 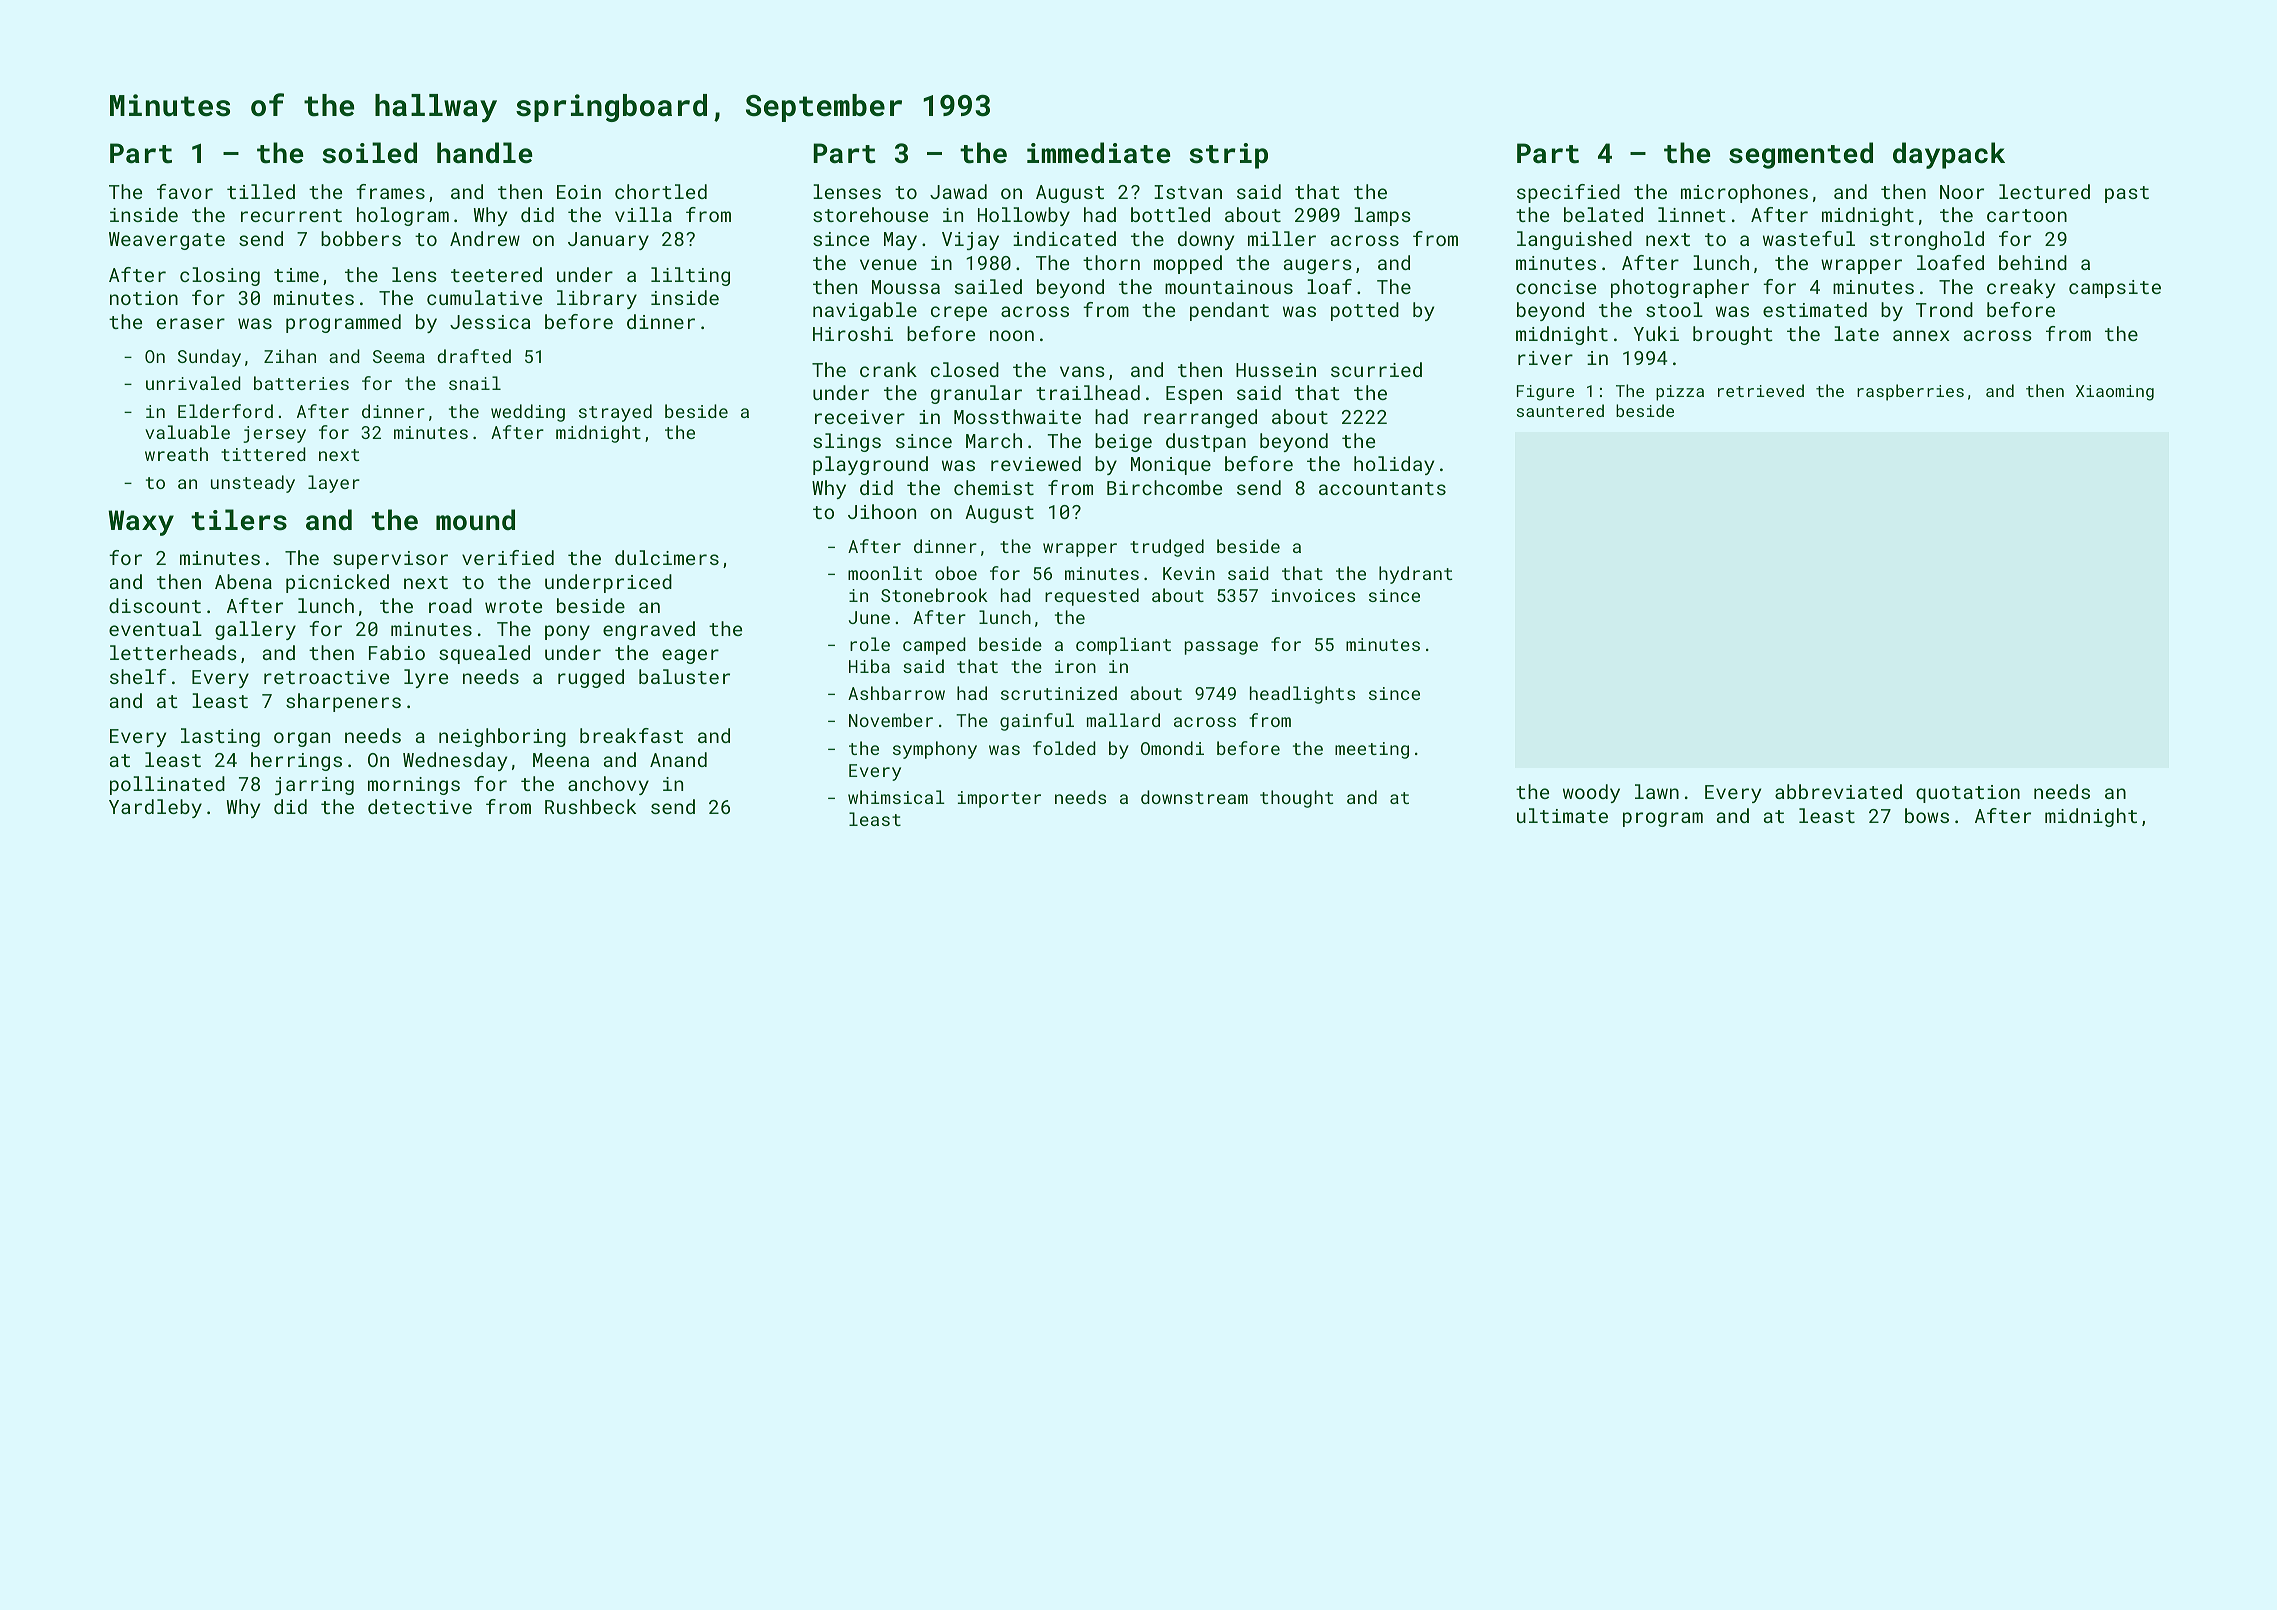 What do you see at coordinates (301, 383) in the screenshot?
I see `batteries` at bounding box center [301, 383].
